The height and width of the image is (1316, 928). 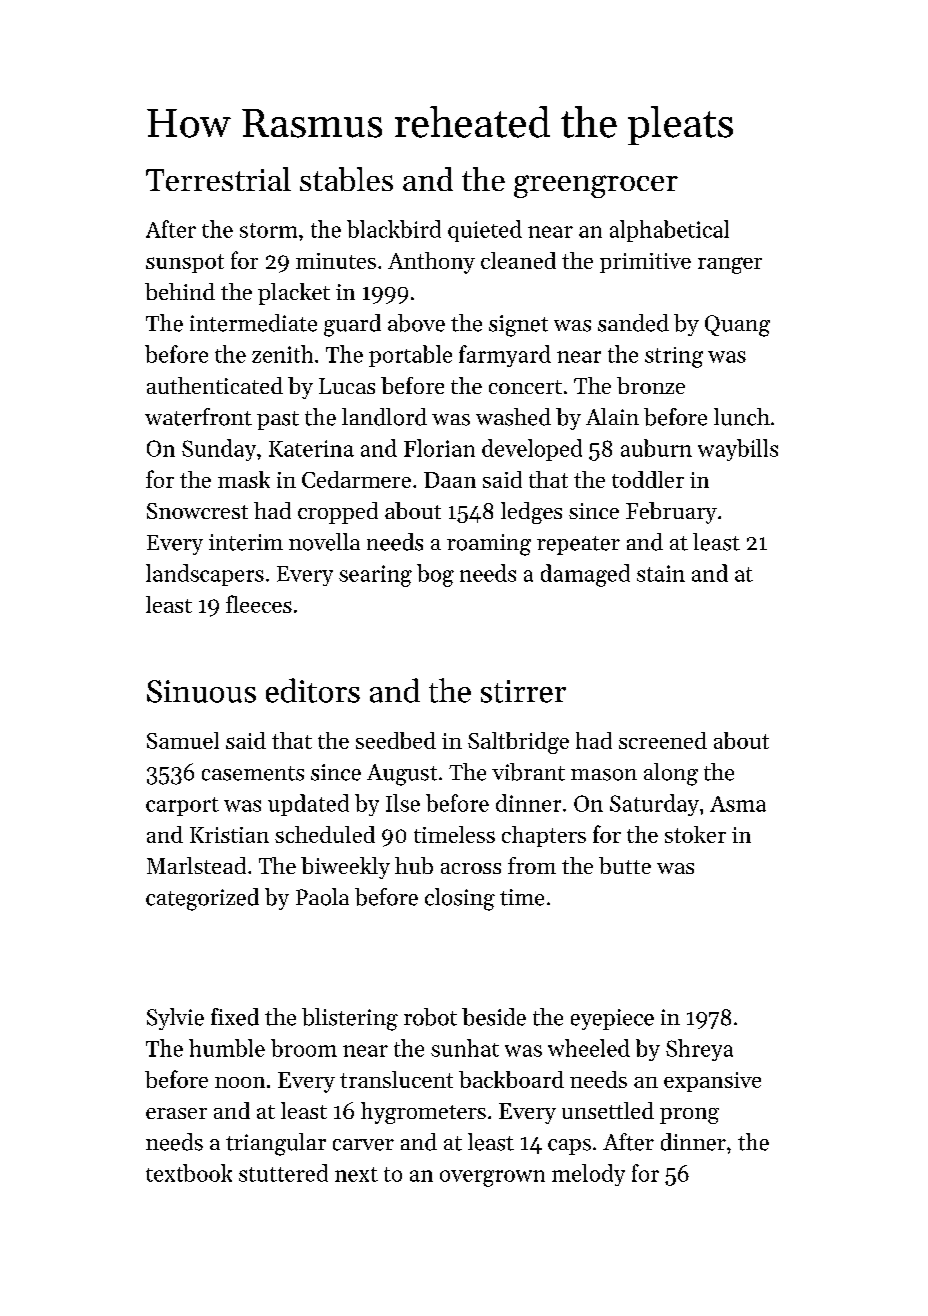 What do you see at coordinates (384, 417) in the image?
I see `landlord` at bounding box center [384, 417].
